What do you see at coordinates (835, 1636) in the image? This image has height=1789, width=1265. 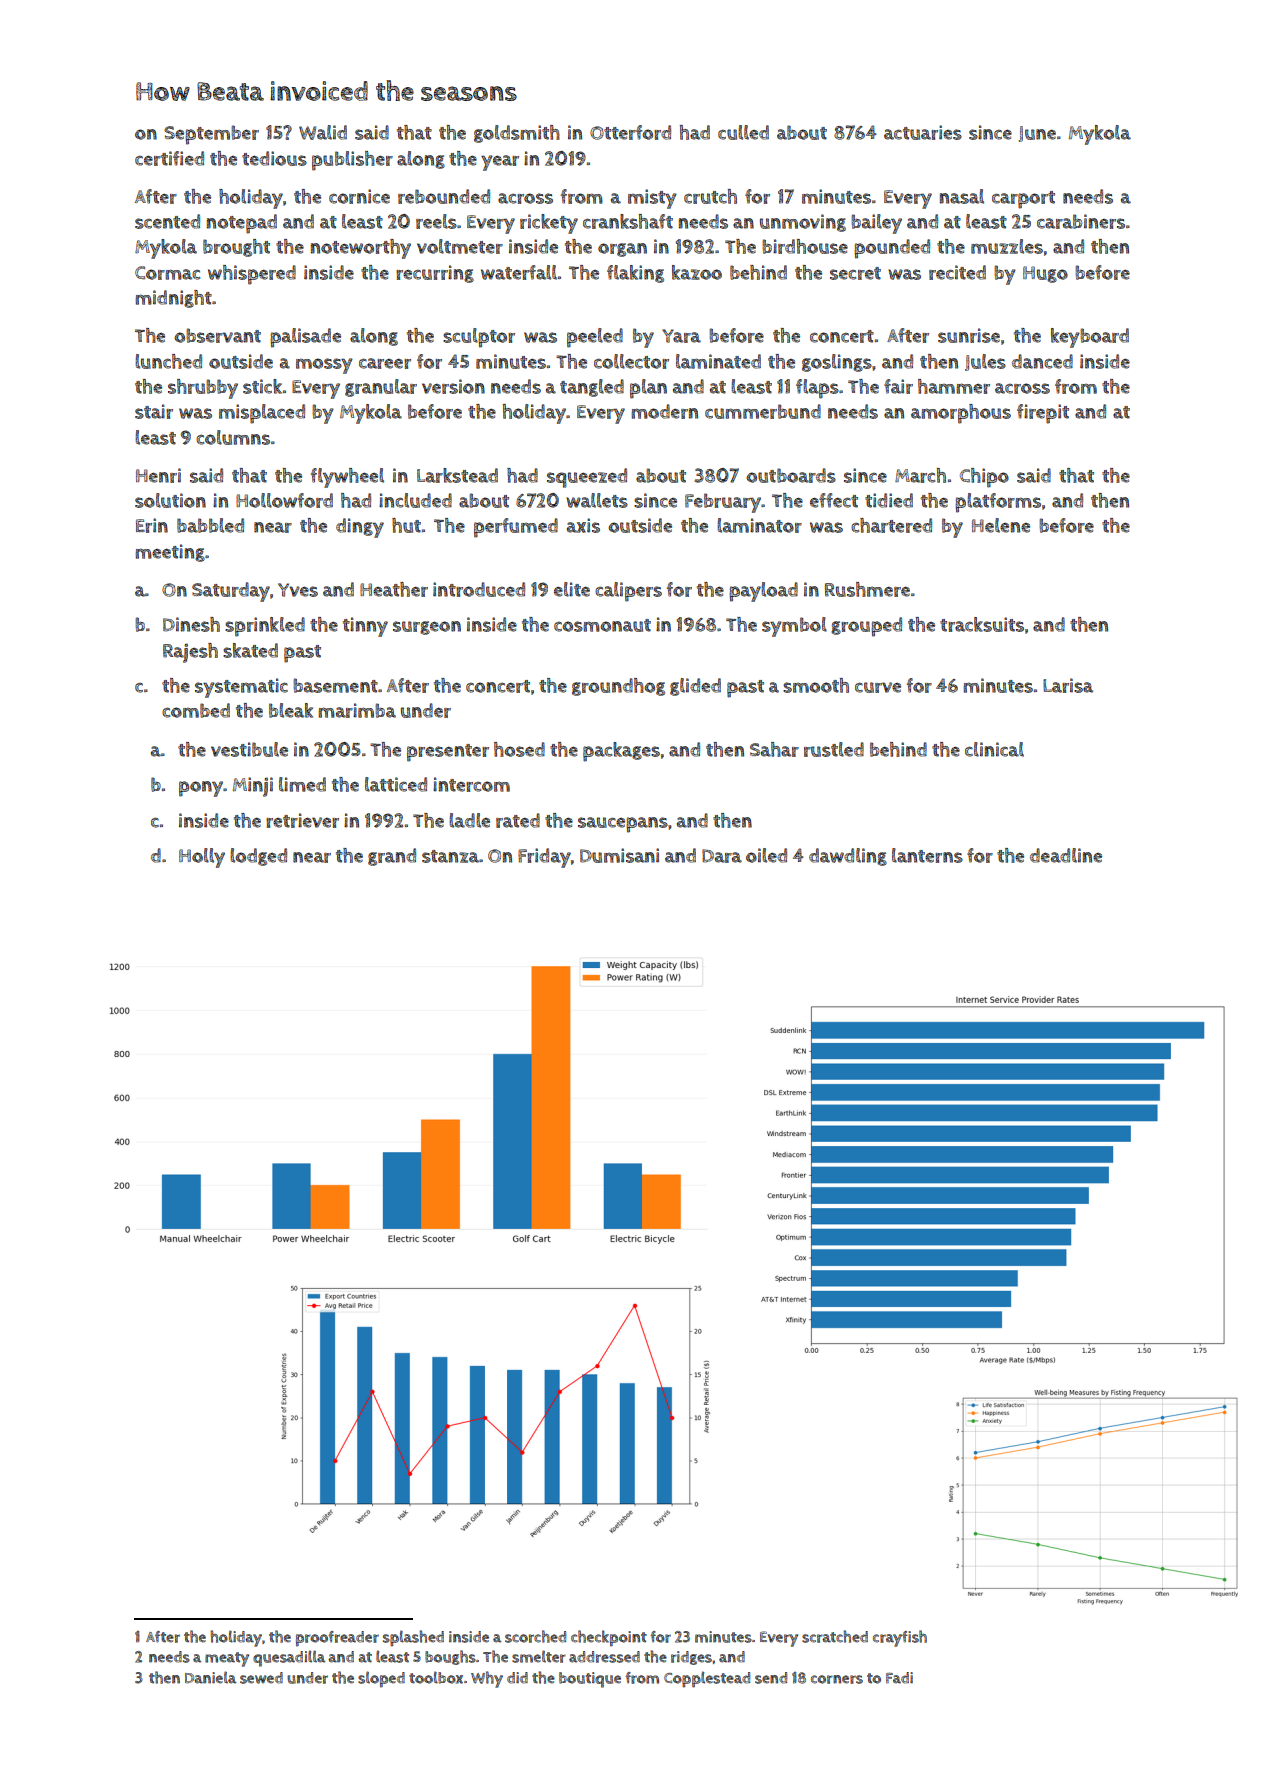 I see `scratched` at bounding box center [835, 1636].
